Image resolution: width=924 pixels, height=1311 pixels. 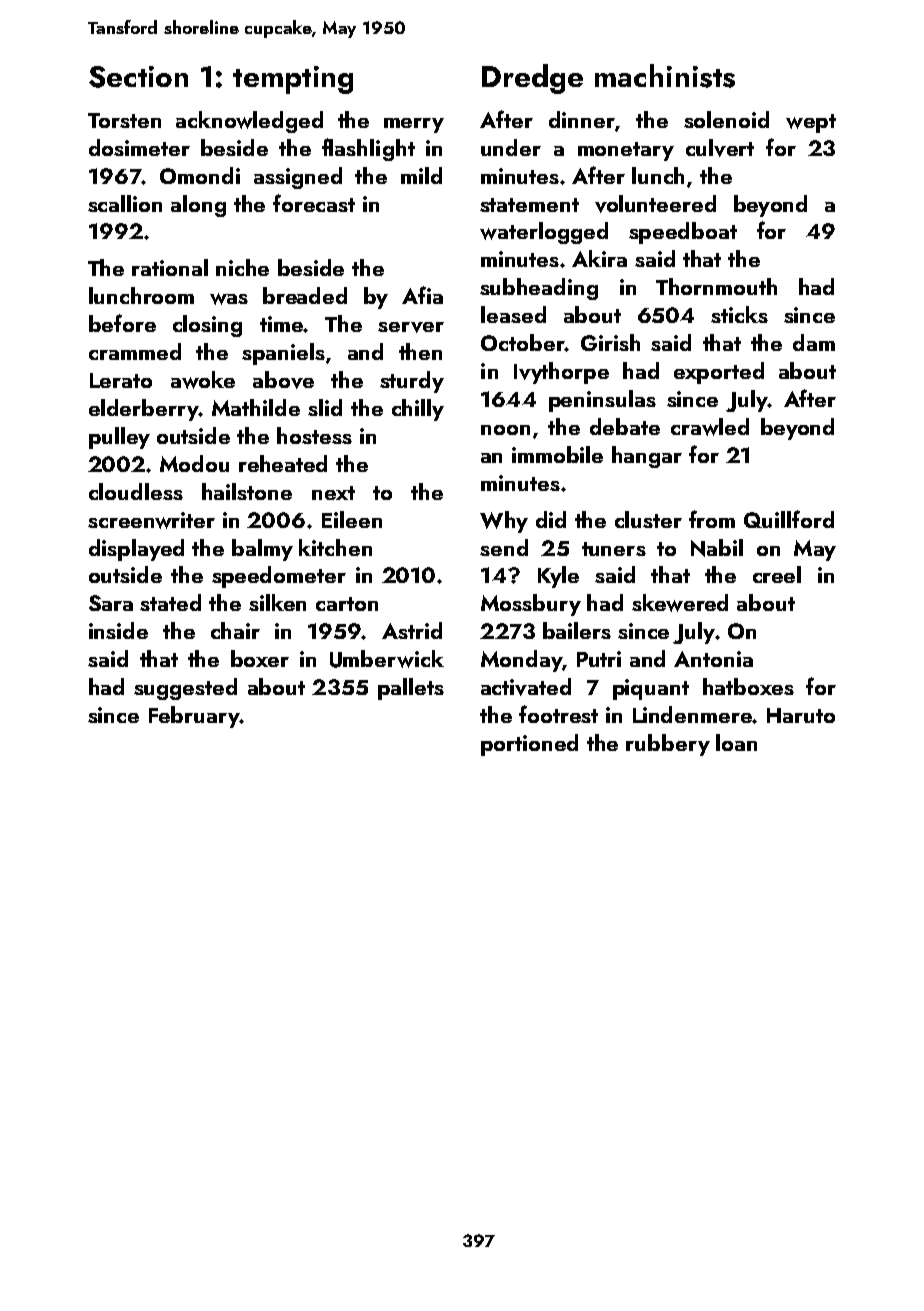 What do you see at coordinates (504, 547) in the document?
I see `send` at bounding box center [504, 547].
